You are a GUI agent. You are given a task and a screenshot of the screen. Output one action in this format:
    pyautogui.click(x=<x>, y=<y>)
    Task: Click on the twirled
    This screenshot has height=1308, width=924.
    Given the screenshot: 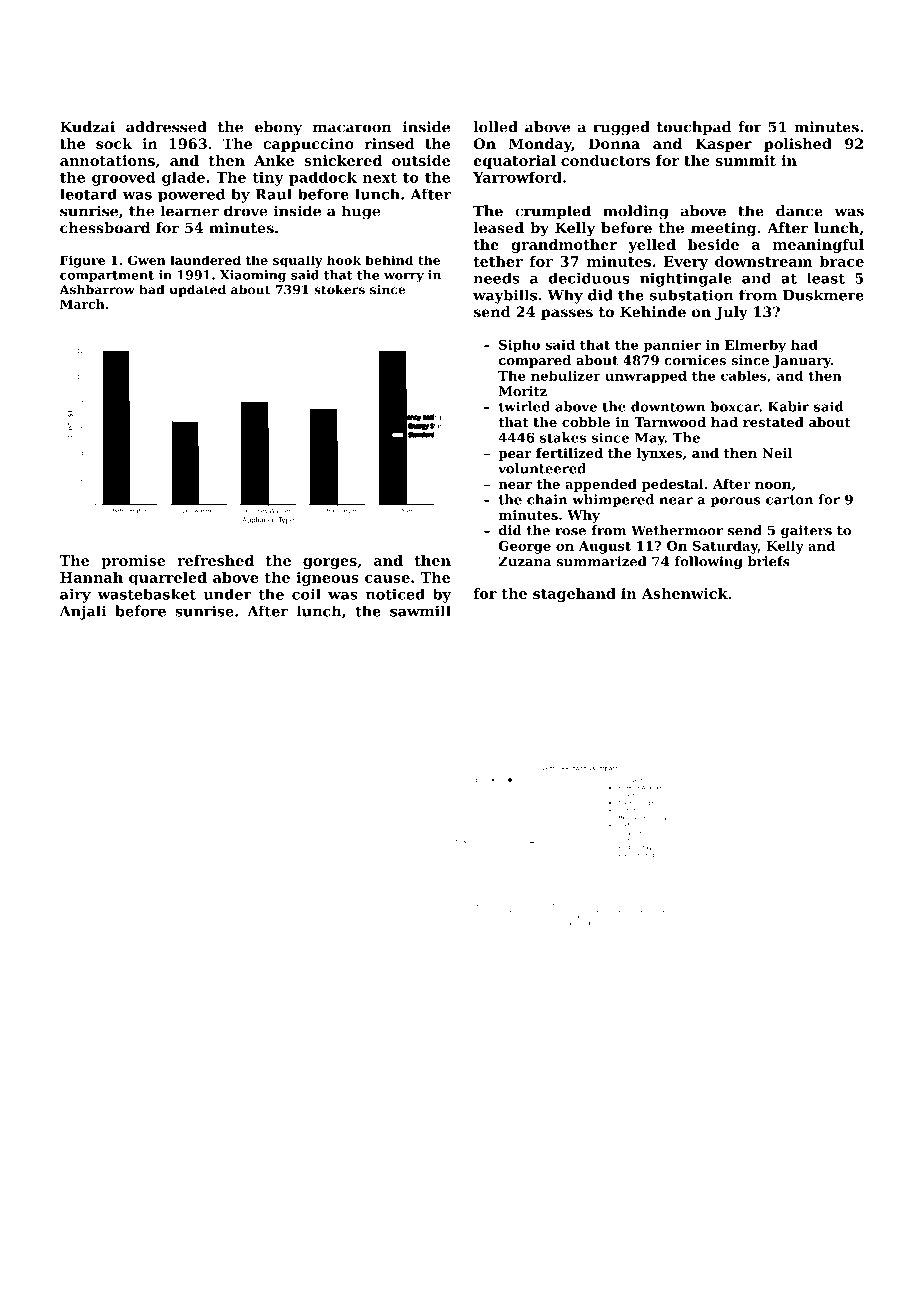 What is the action you would take?
    pyautogui.click(x=524, y=406)
